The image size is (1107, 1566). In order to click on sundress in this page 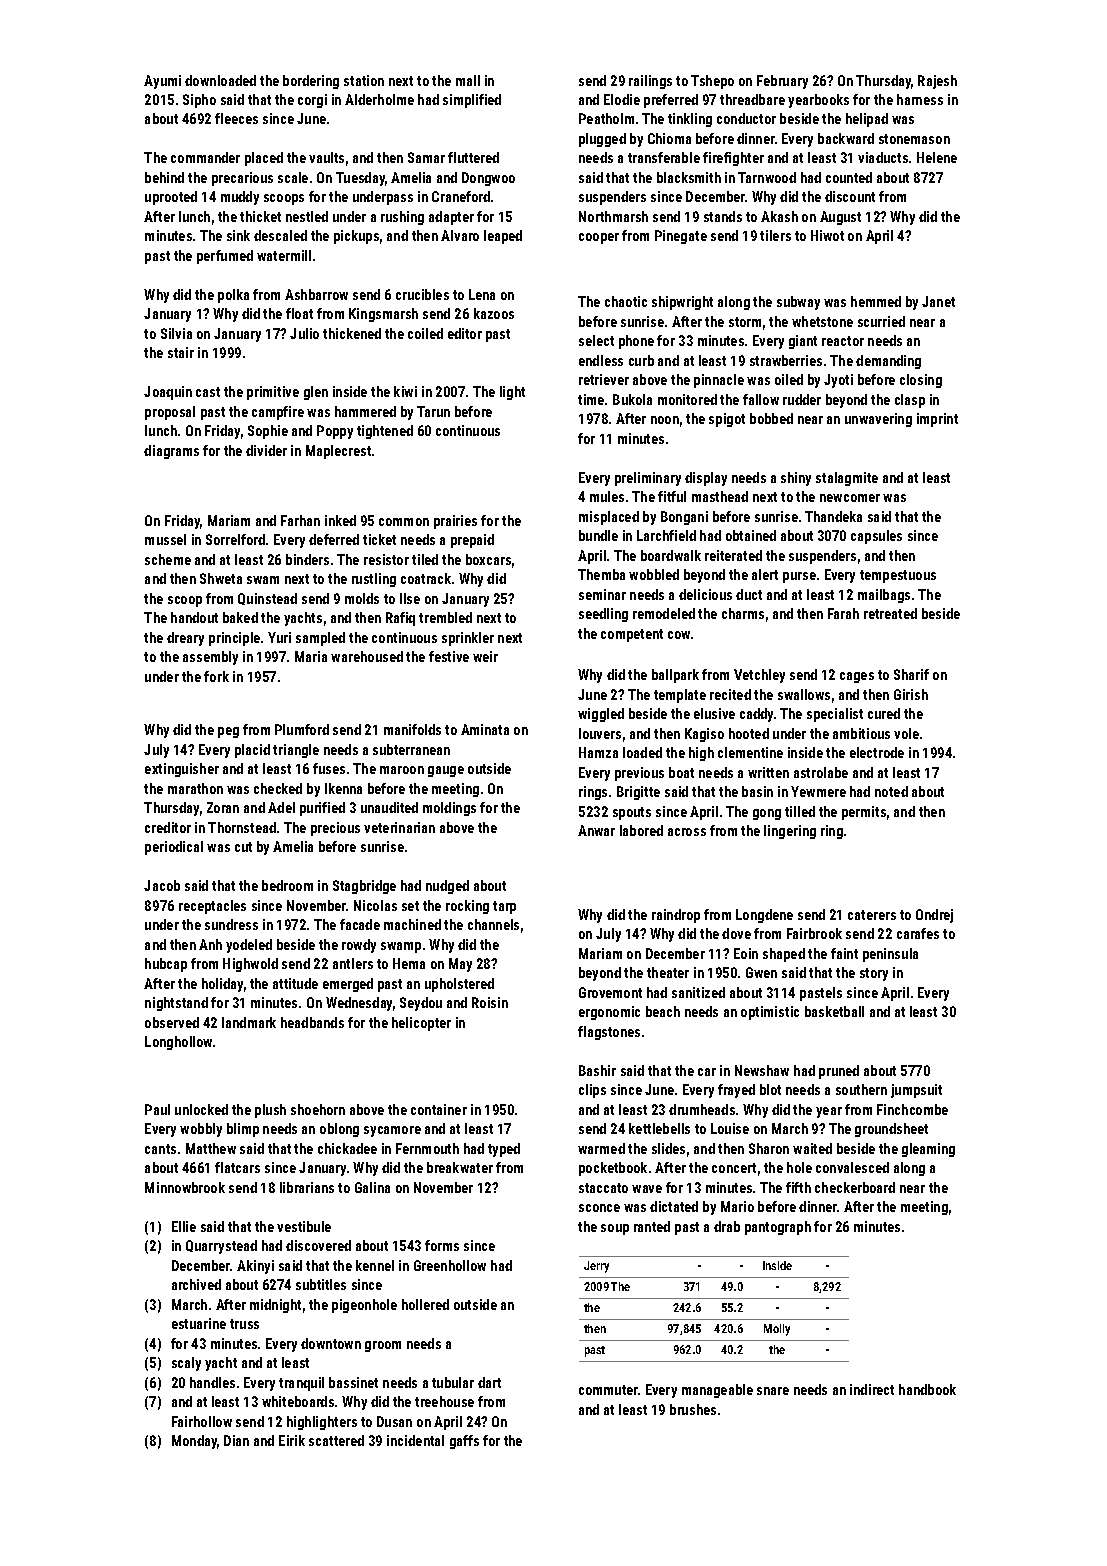, I will do `click(231, 924)`.
